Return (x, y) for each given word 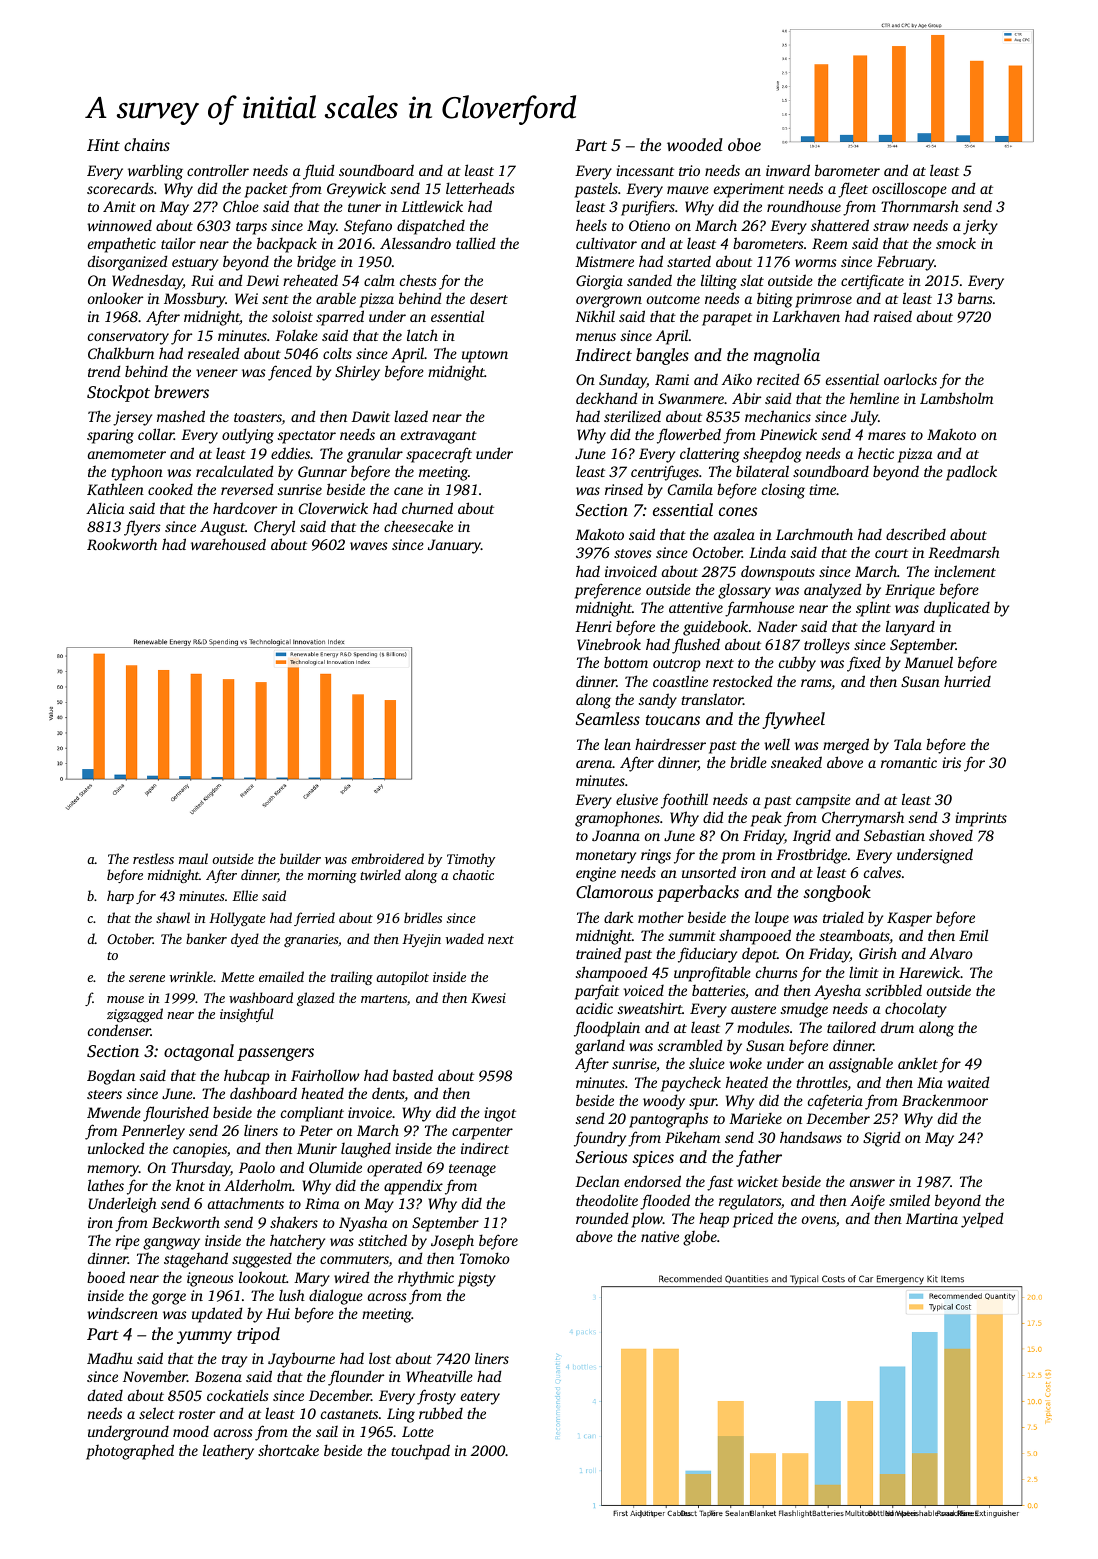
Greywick (356, 190)
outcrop (677, 665)
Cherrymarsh (863, 819)
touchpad (420, 1452)
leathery (228, 1452)
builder (300, 858)
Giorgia (599, 282)
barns (975, 298)
